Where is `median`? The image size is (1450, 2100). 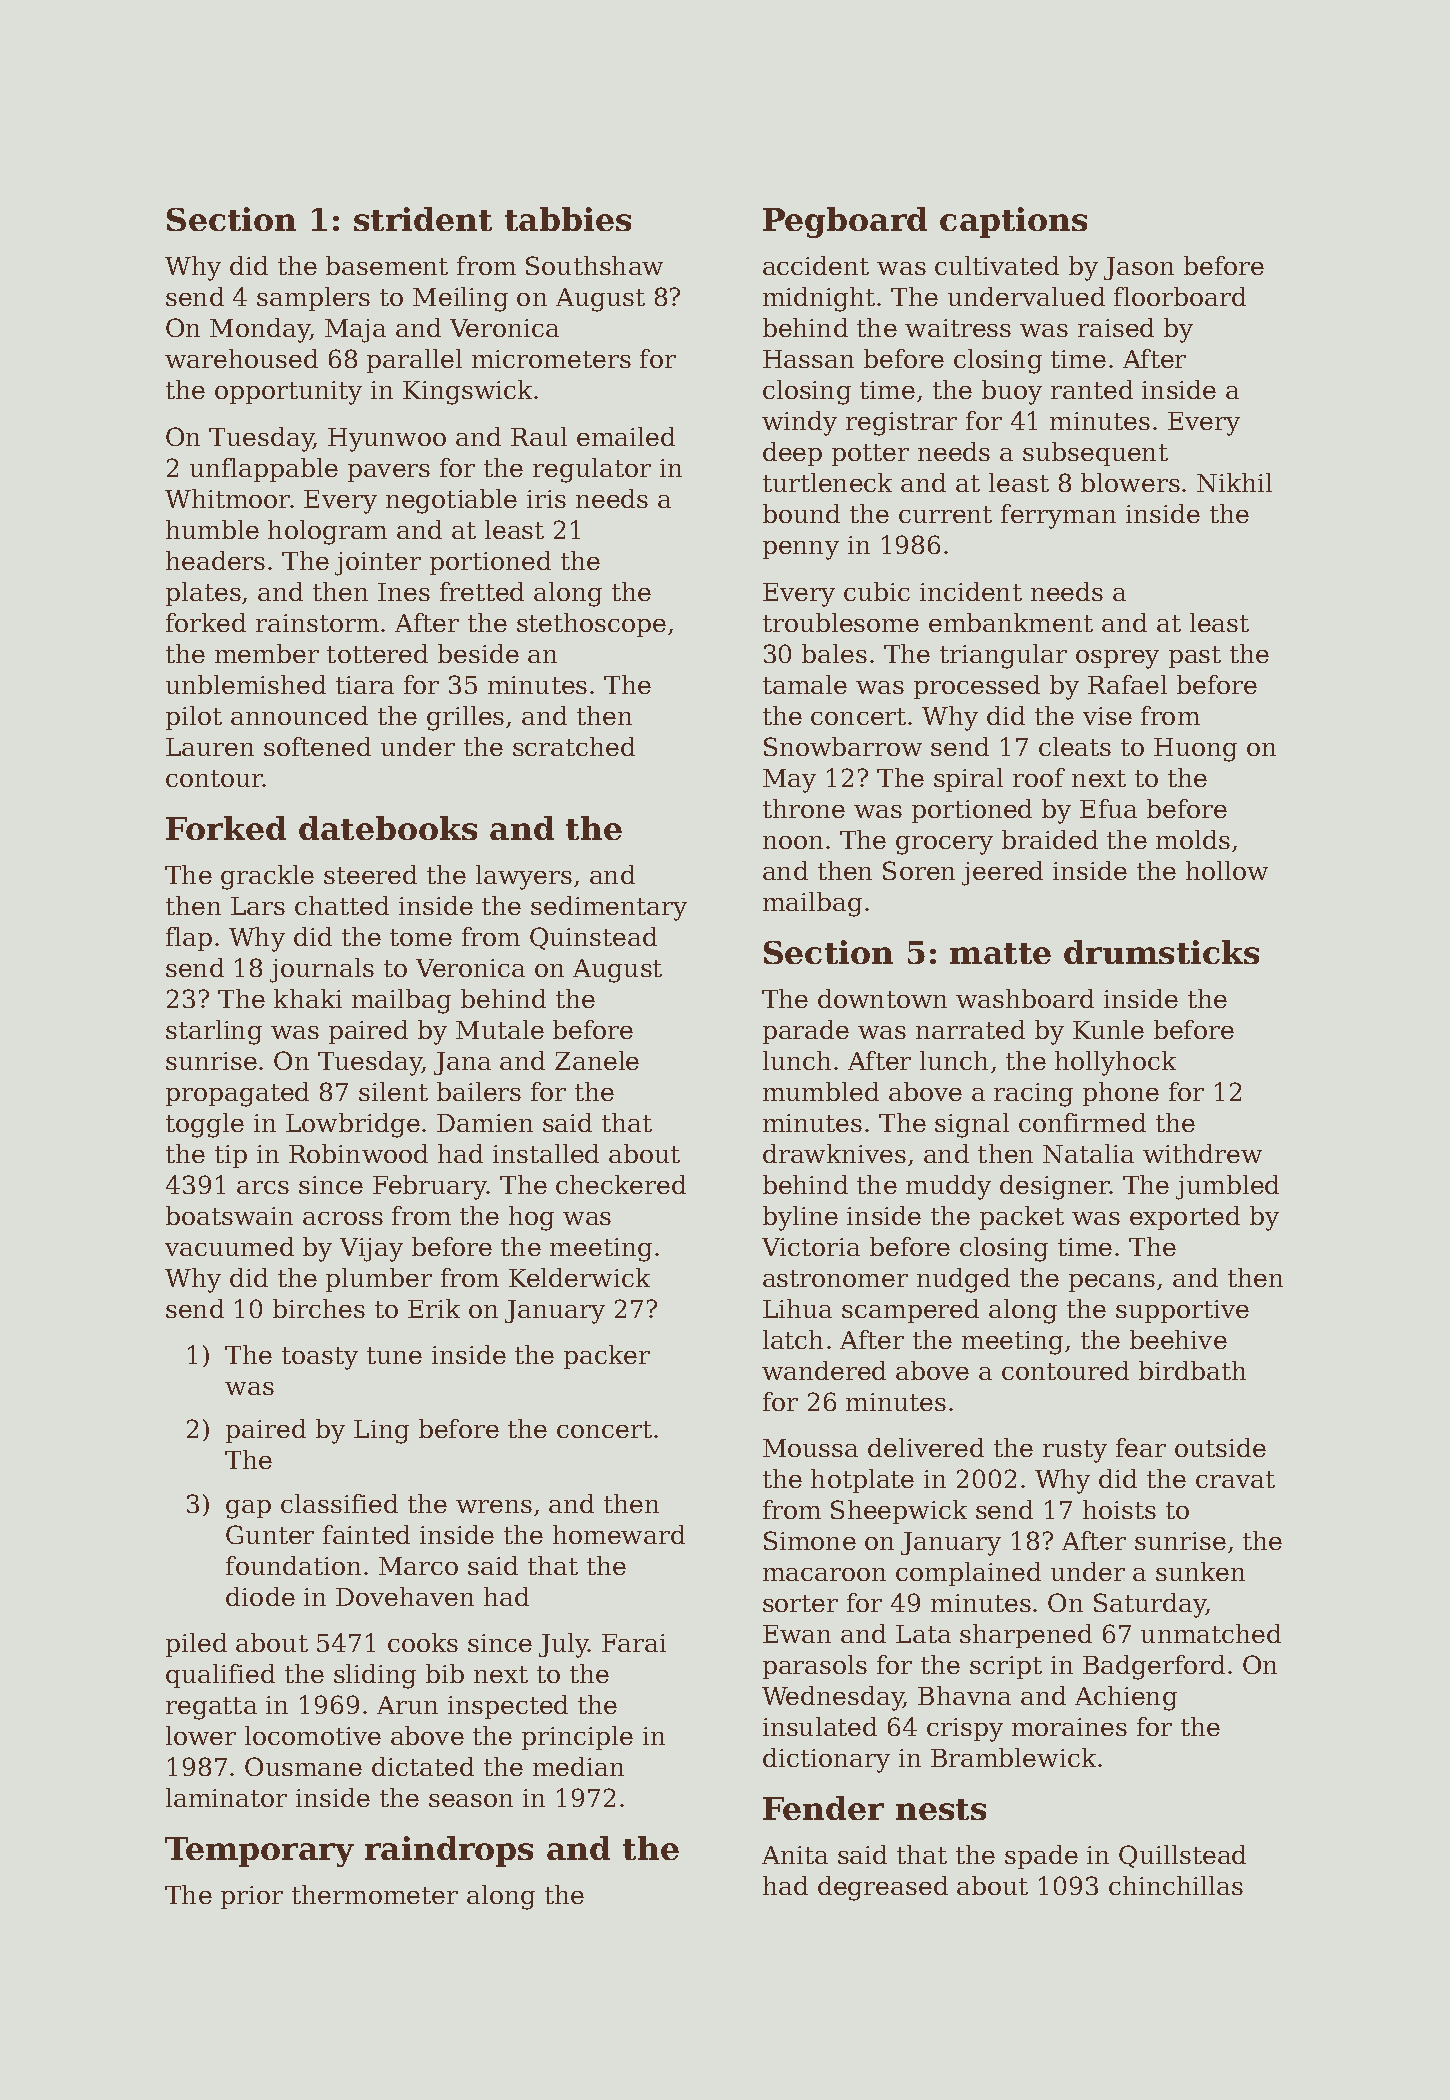
median is located at coordinates (578, 1766).
